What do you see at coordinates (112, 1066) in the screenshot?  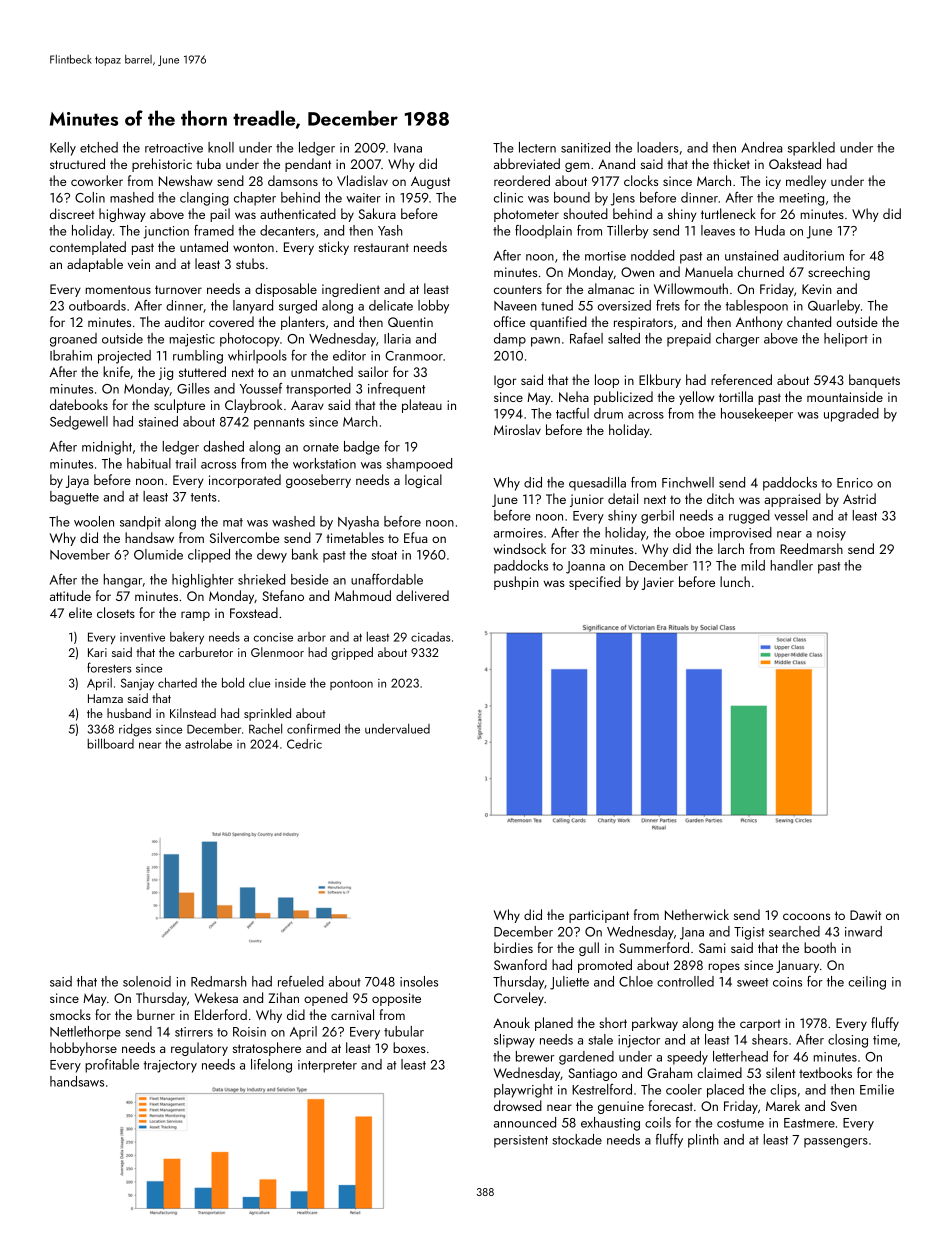 I see `profitable` at bounding box center [112, 1066].
